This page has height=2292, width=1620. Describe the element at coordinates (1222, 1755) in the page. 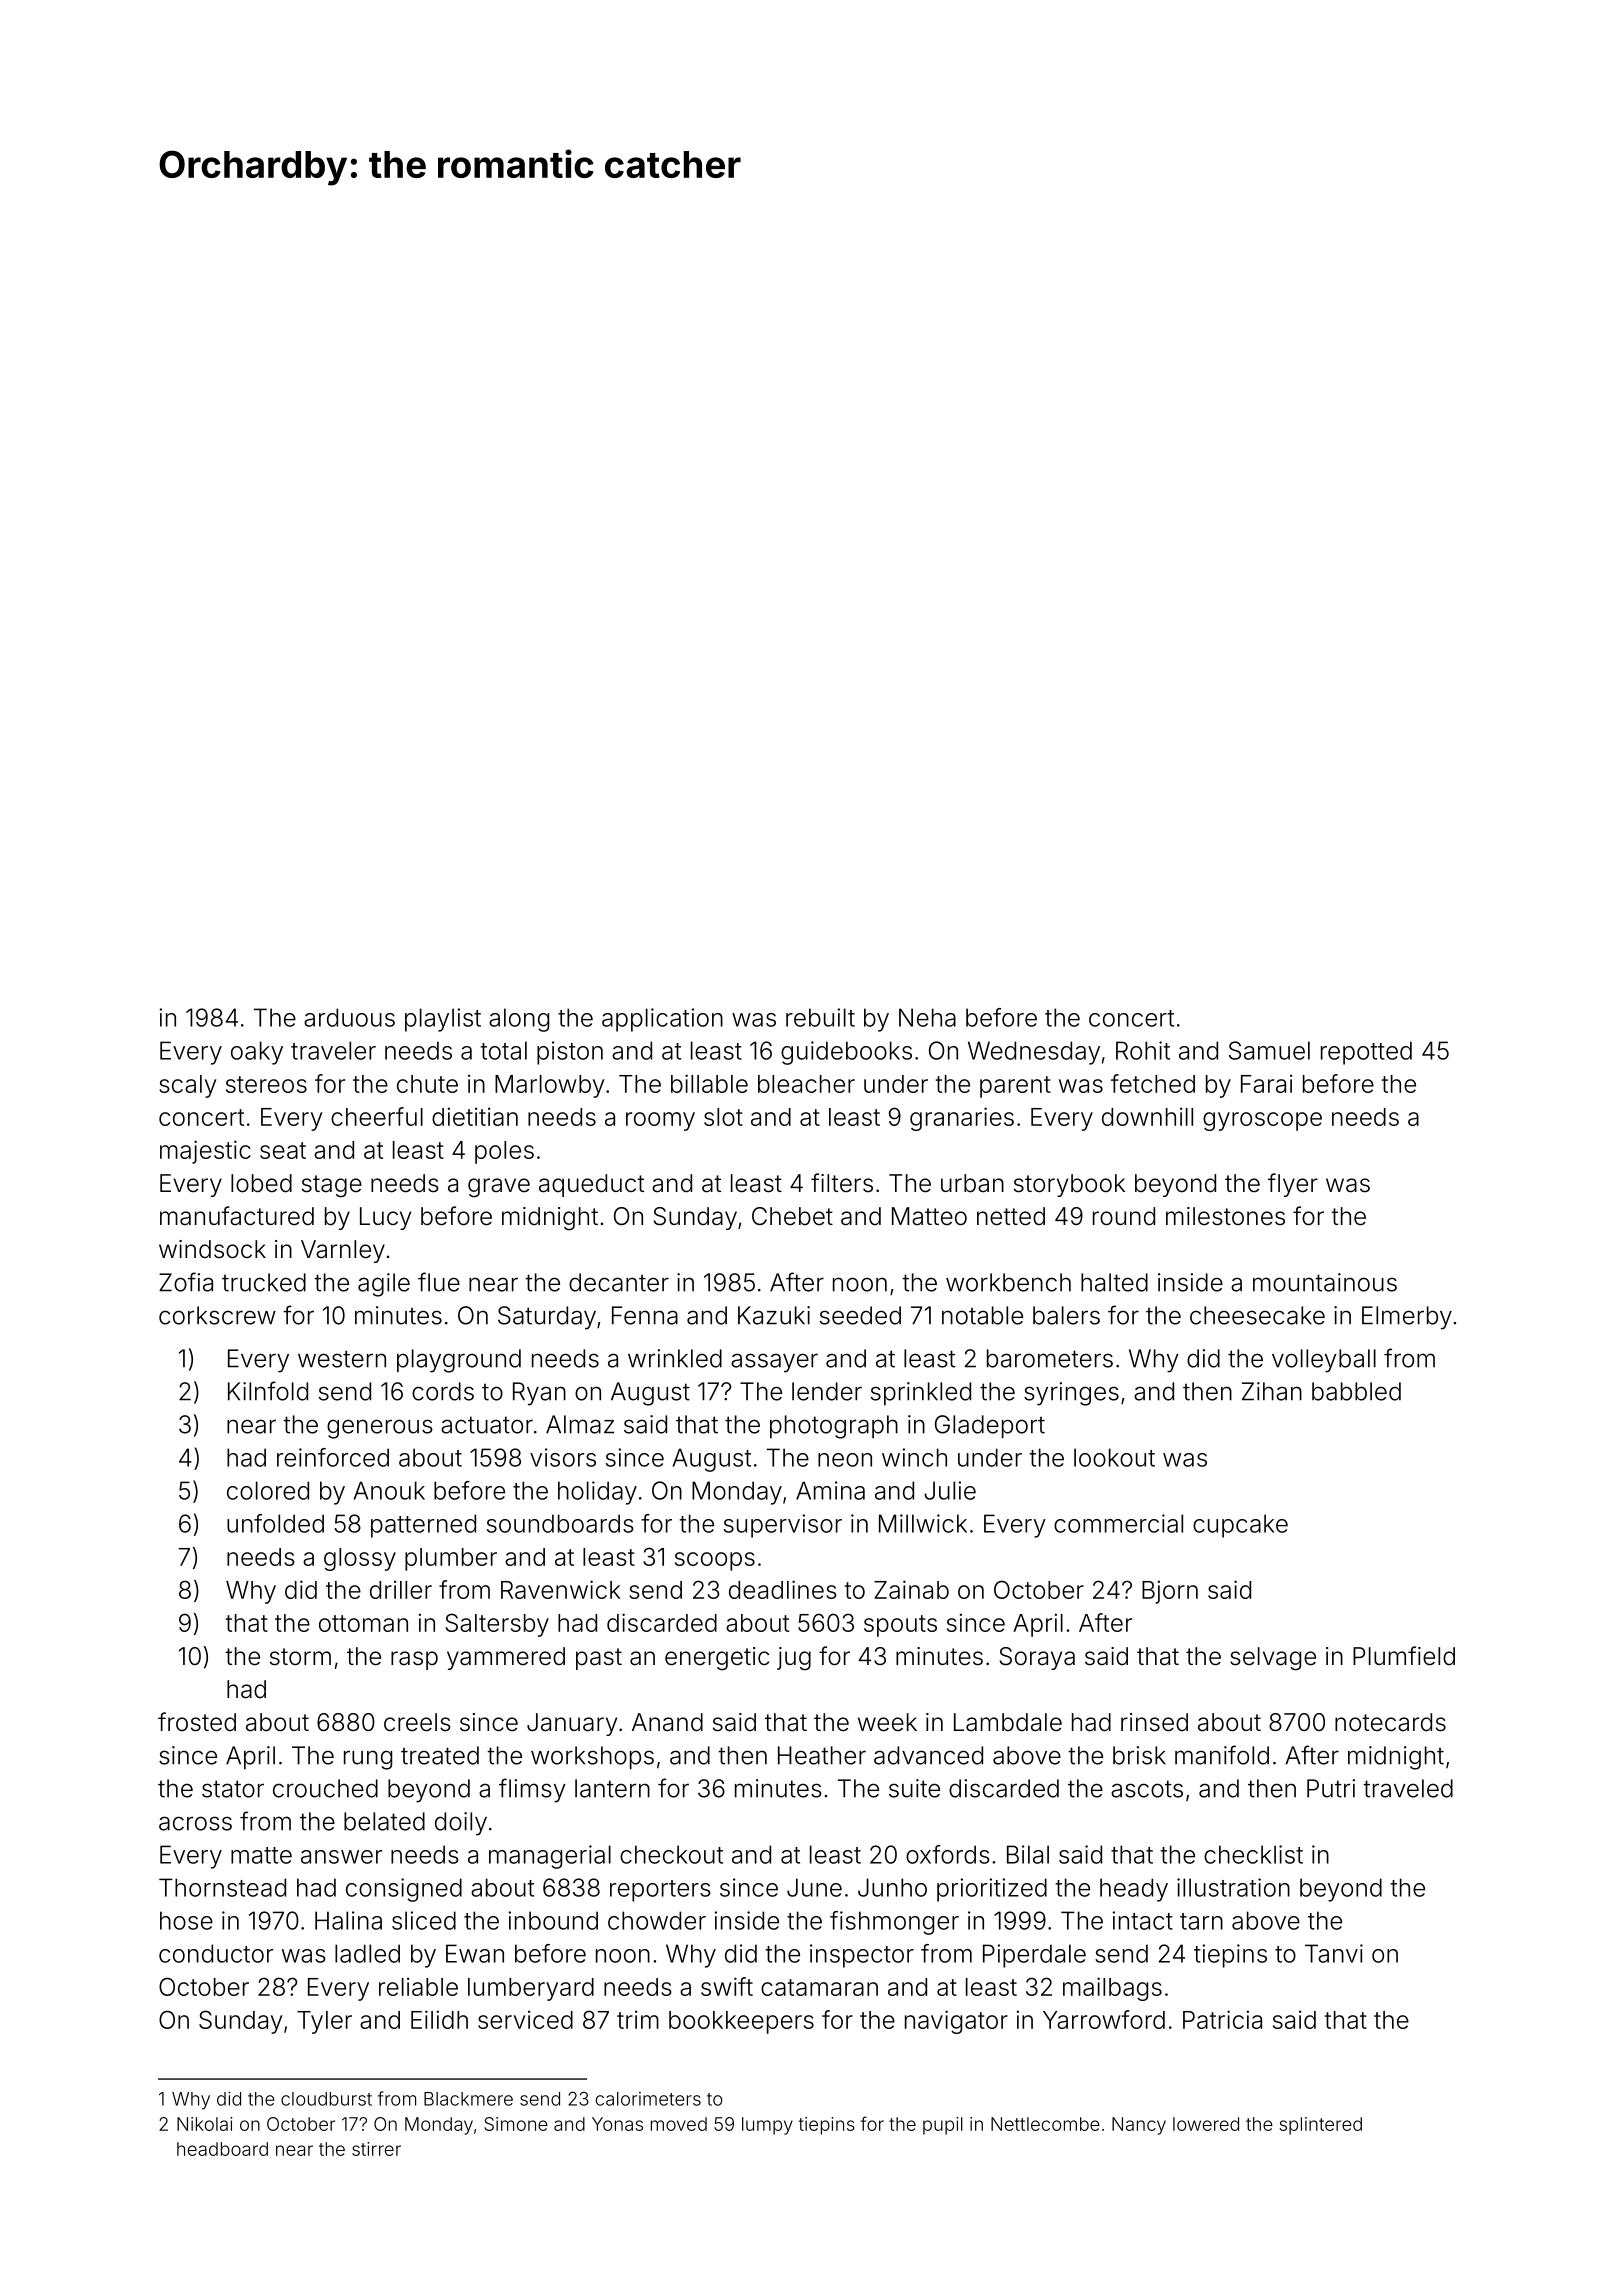

I see `manifold` at that location.
